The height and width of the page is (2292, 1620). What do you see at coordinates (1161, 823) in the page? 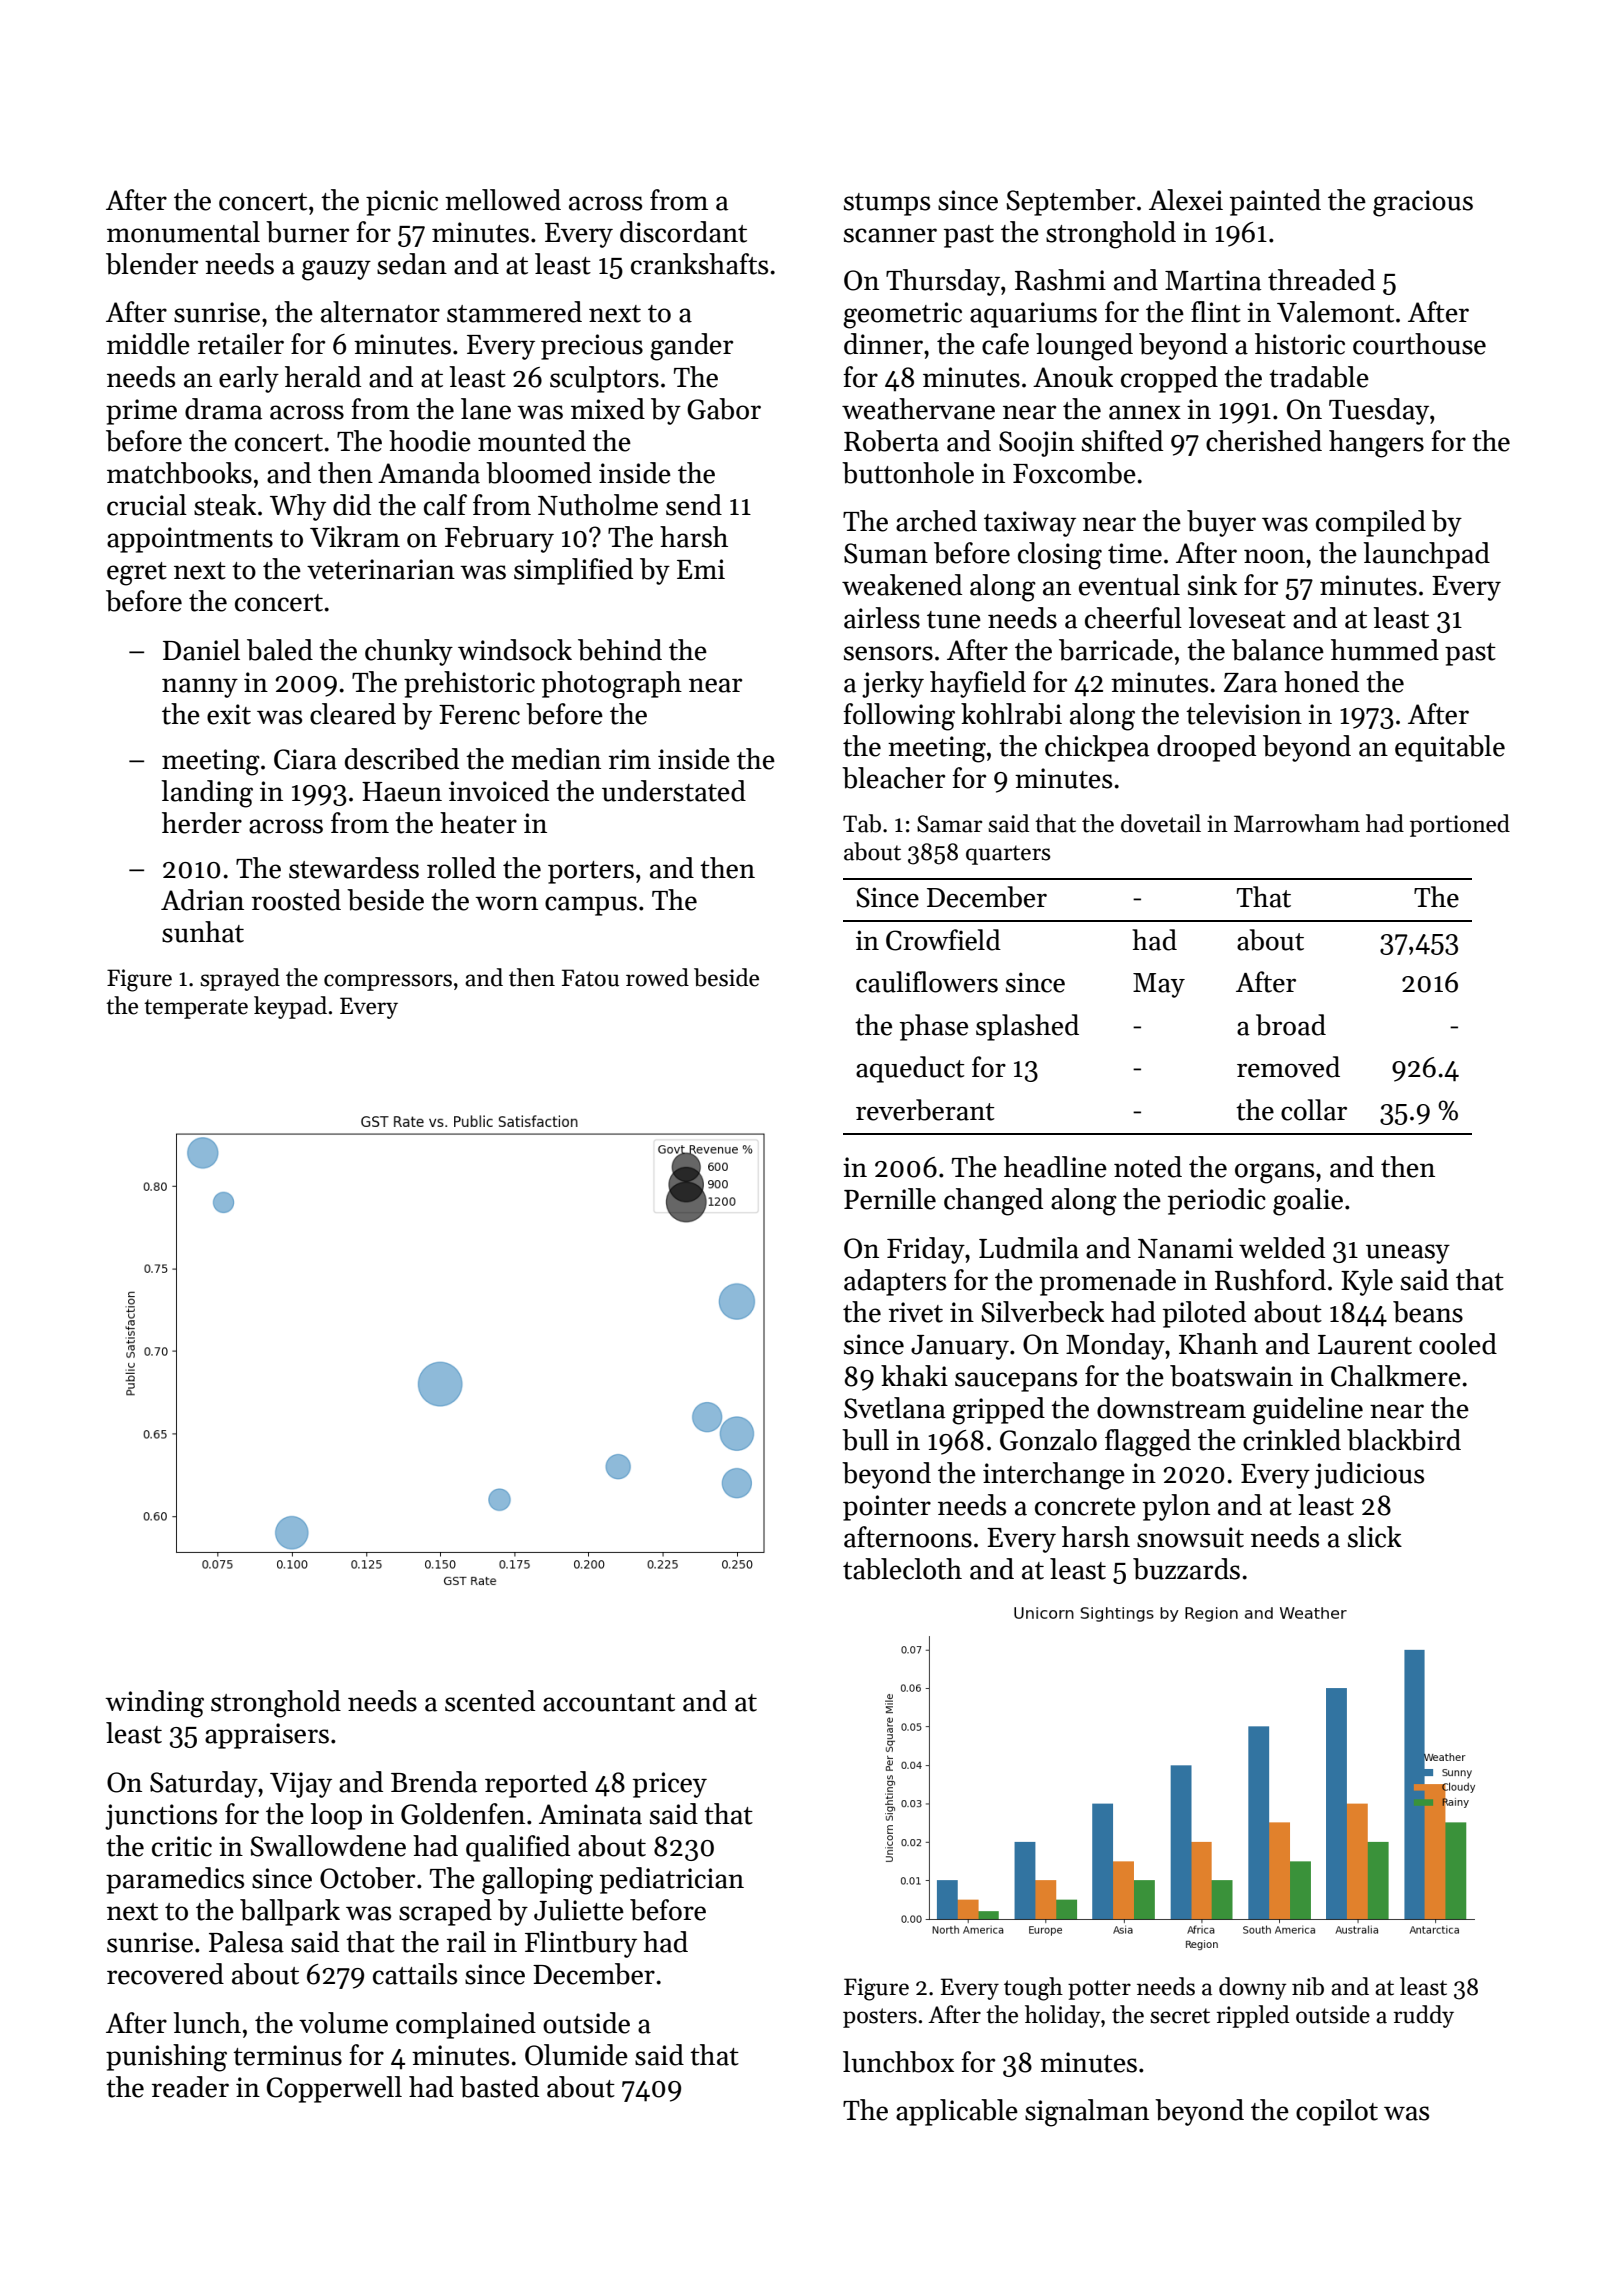
I see `dovetail` at bounding box center [1161, 823].
